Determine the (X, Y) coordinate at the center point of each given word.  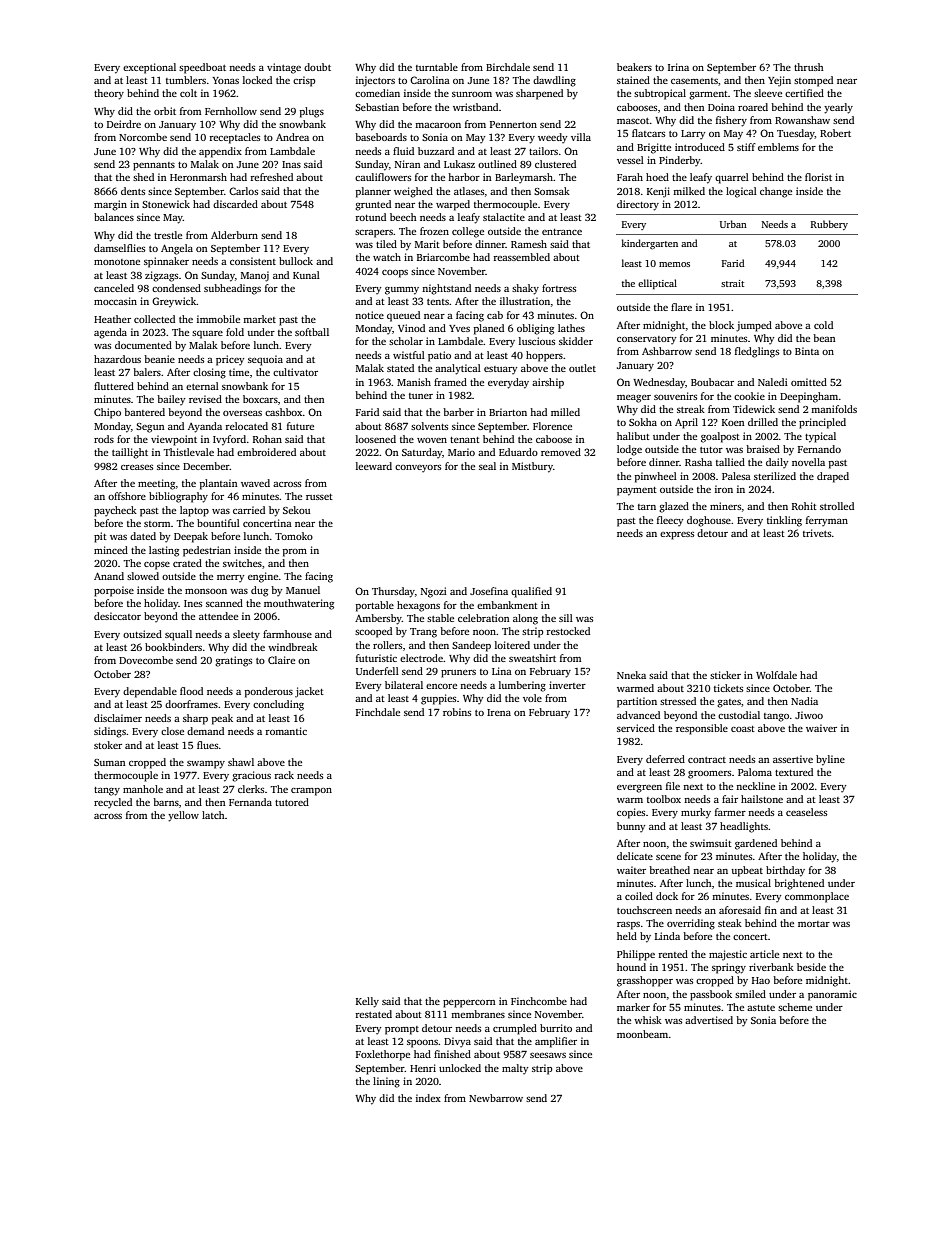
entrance (562, 232)
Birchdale (508, 67)
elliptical (657, 284)
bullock (296, 261)
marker (633, 1007)
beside (811, 967)
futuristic (376, 658)
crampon (311, 792)
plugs (312, 112)
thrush (809, 67)
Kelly (367, 1002)
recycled (113, 803)
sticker (725, 675)
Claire (281, 660)
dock (667, 896)
